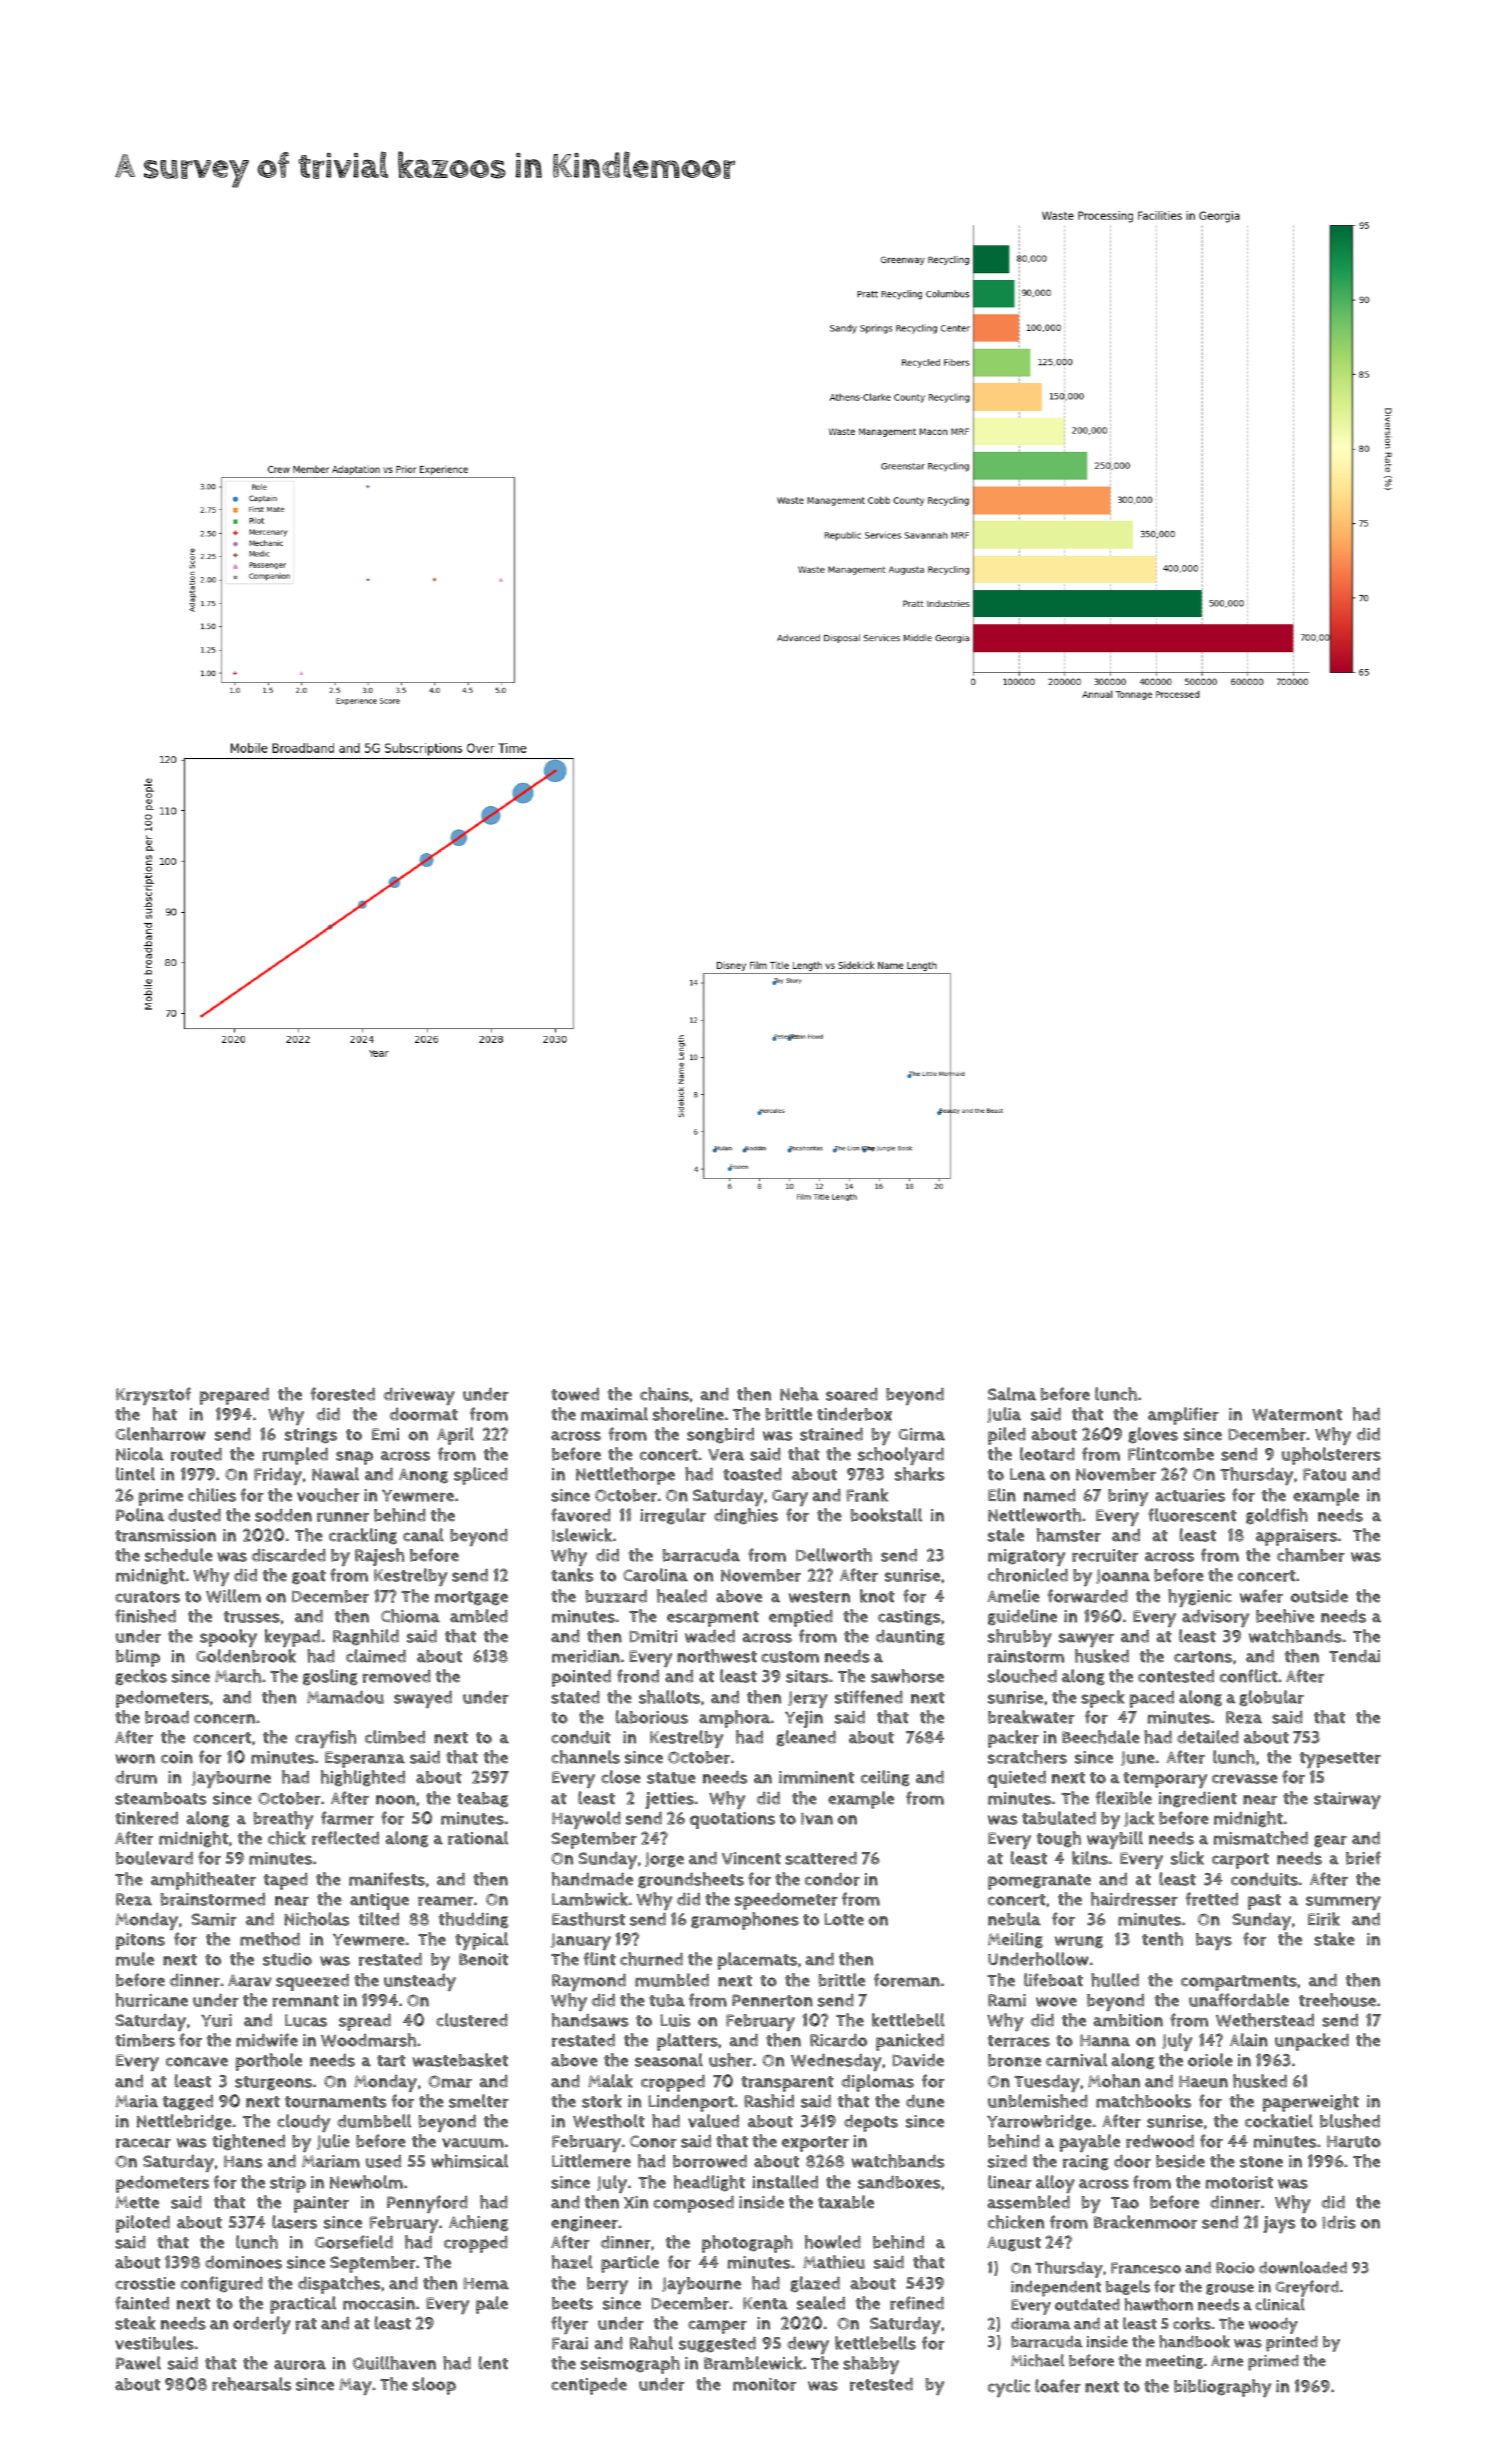 The width and height of the screenshot is (1496, 2464). I want to click on retested, so click(881, 2384).
